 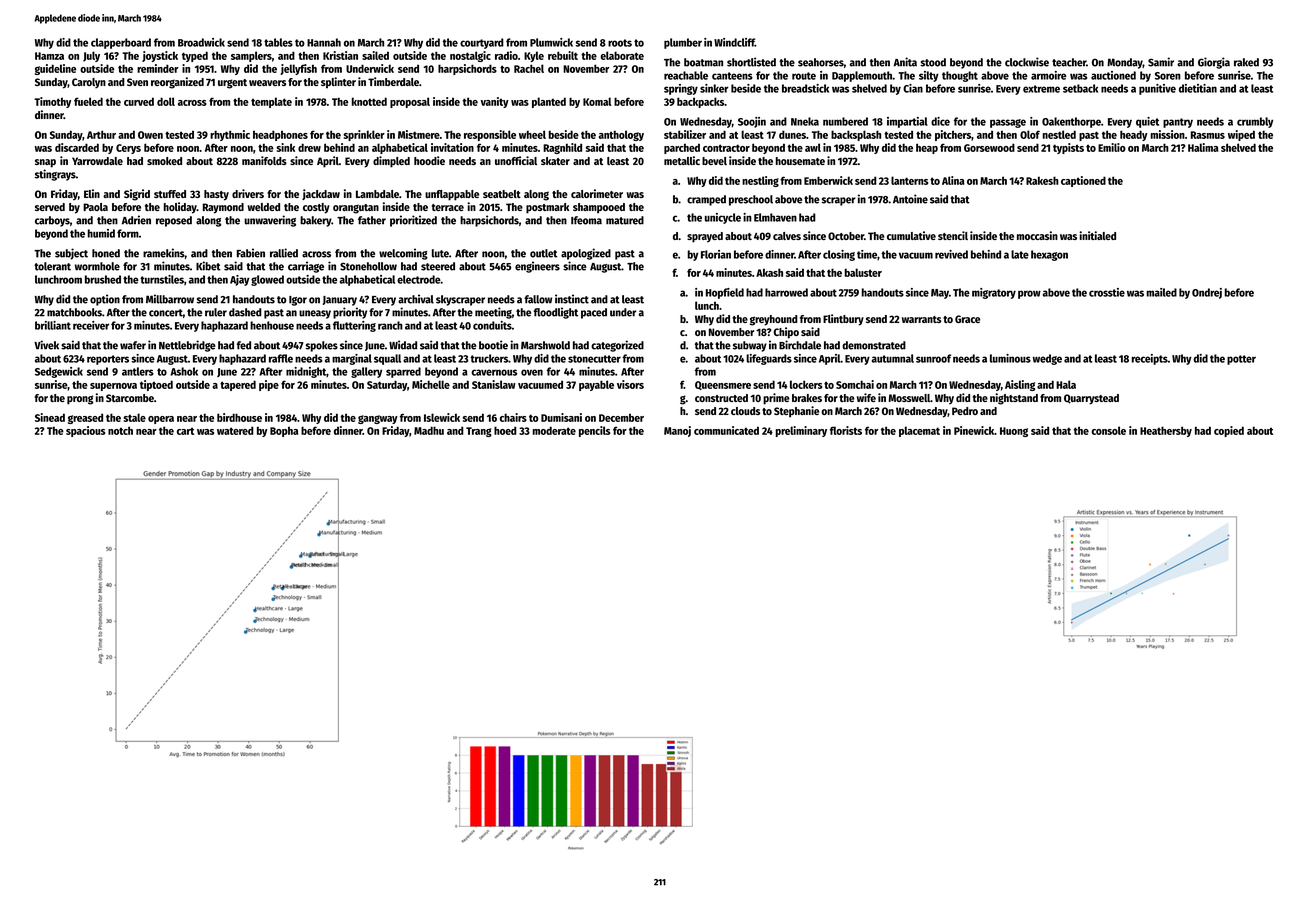 I want to click on Plumwick, so click(x=551, y=42).
